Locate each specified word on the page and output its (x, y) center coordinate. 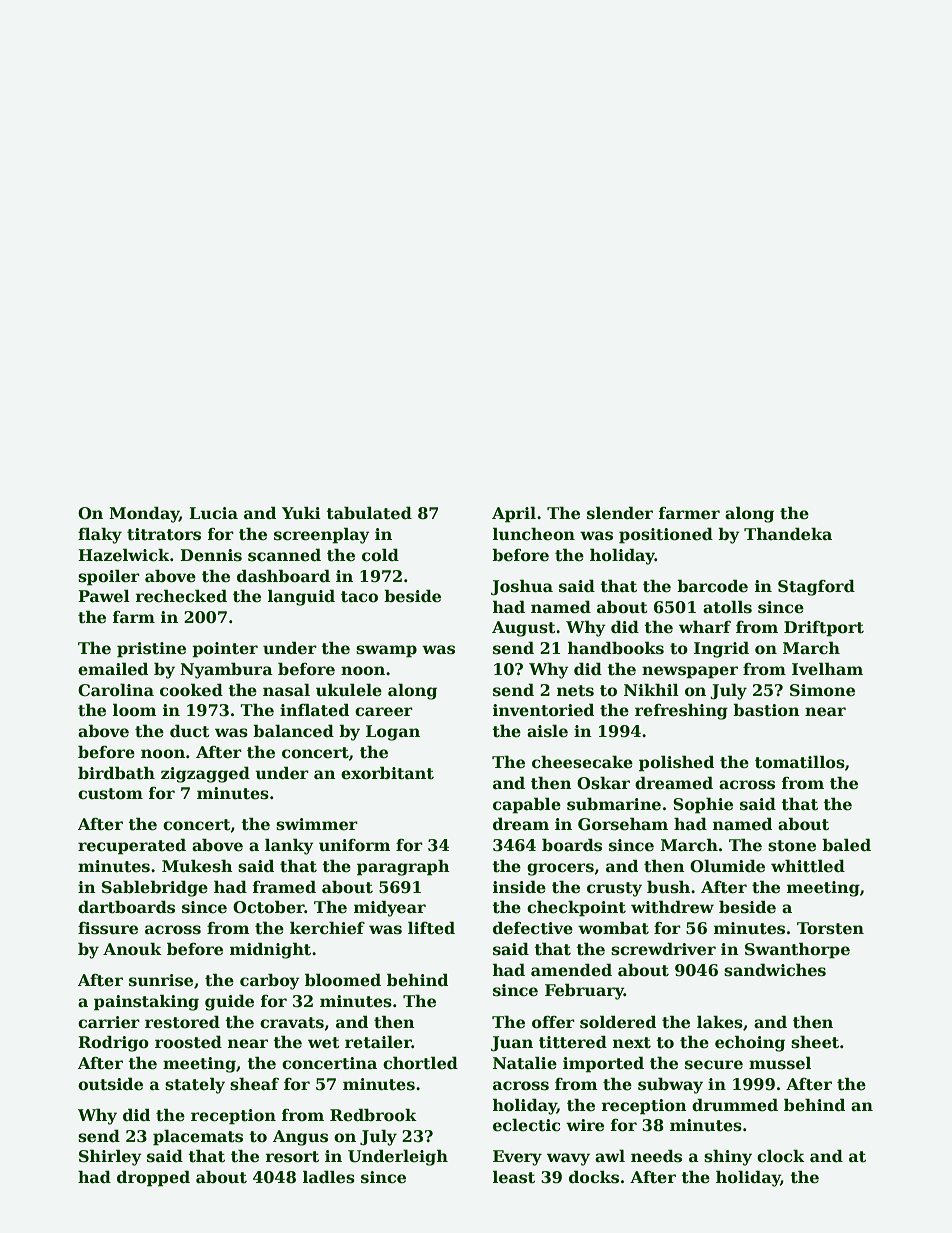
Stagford (816, 587)
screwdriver (663, 949)
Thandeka (788, 534)
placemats (198, 1137)
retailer (378, 1042)
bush (668, 887)
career (384, 712)
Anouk (132, 948)
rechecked (181, 596)
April (514, 514)
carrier (109, 1022)
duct (190, 731)
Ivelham (827, 669)
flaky (100, 535)
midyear (390, 908)
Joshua (522, 587)
